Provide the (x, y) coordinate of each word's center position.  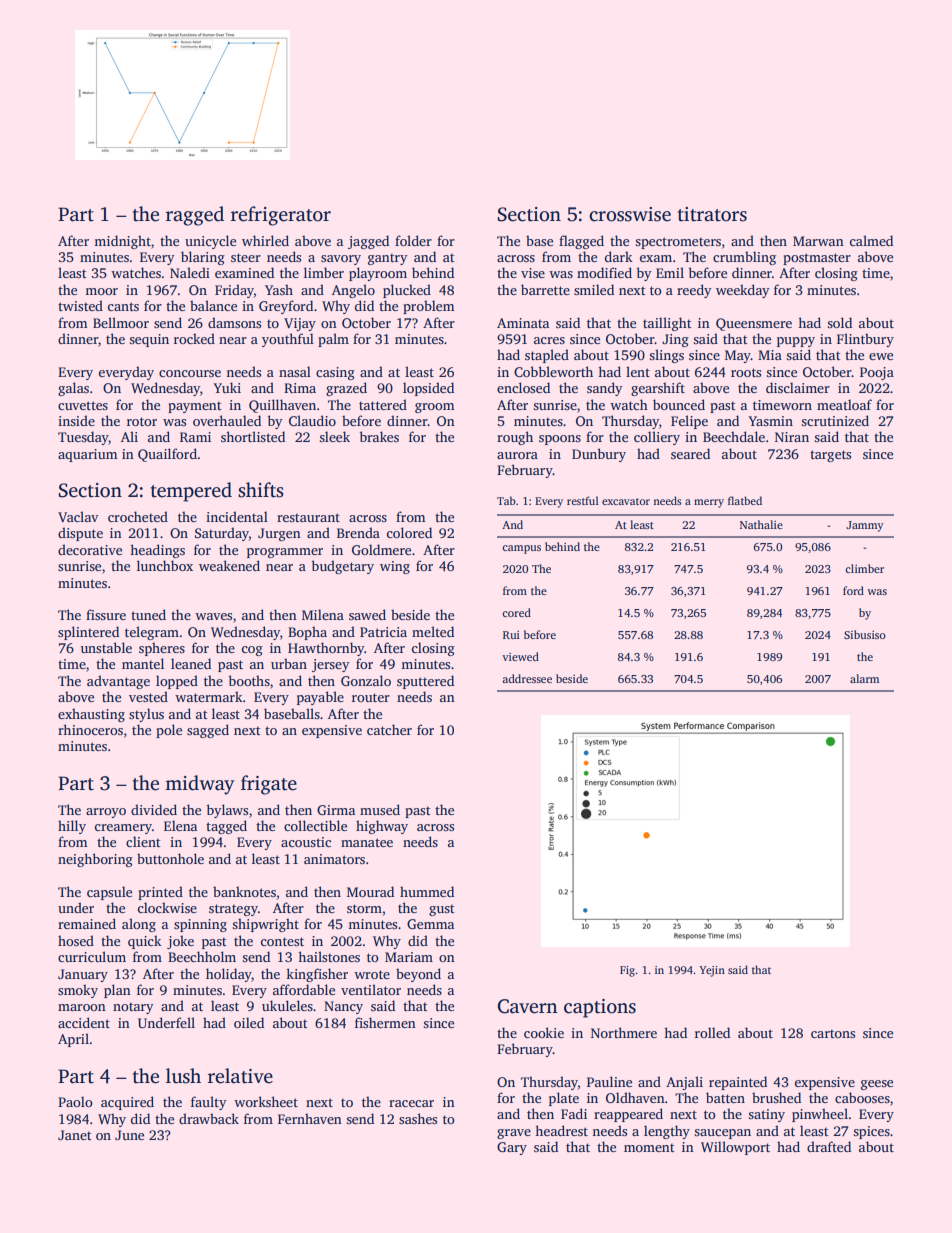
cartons (833, 1034)
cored (517, 612)
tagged (226, 827)
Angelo (353, 291)
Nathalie (761, 524)
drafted (829, 1146)
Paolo (75, 1101)
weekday (743, 291)
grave (514, 1134)
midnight (123, 242)
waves (213, 616)
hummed (427, 891)
